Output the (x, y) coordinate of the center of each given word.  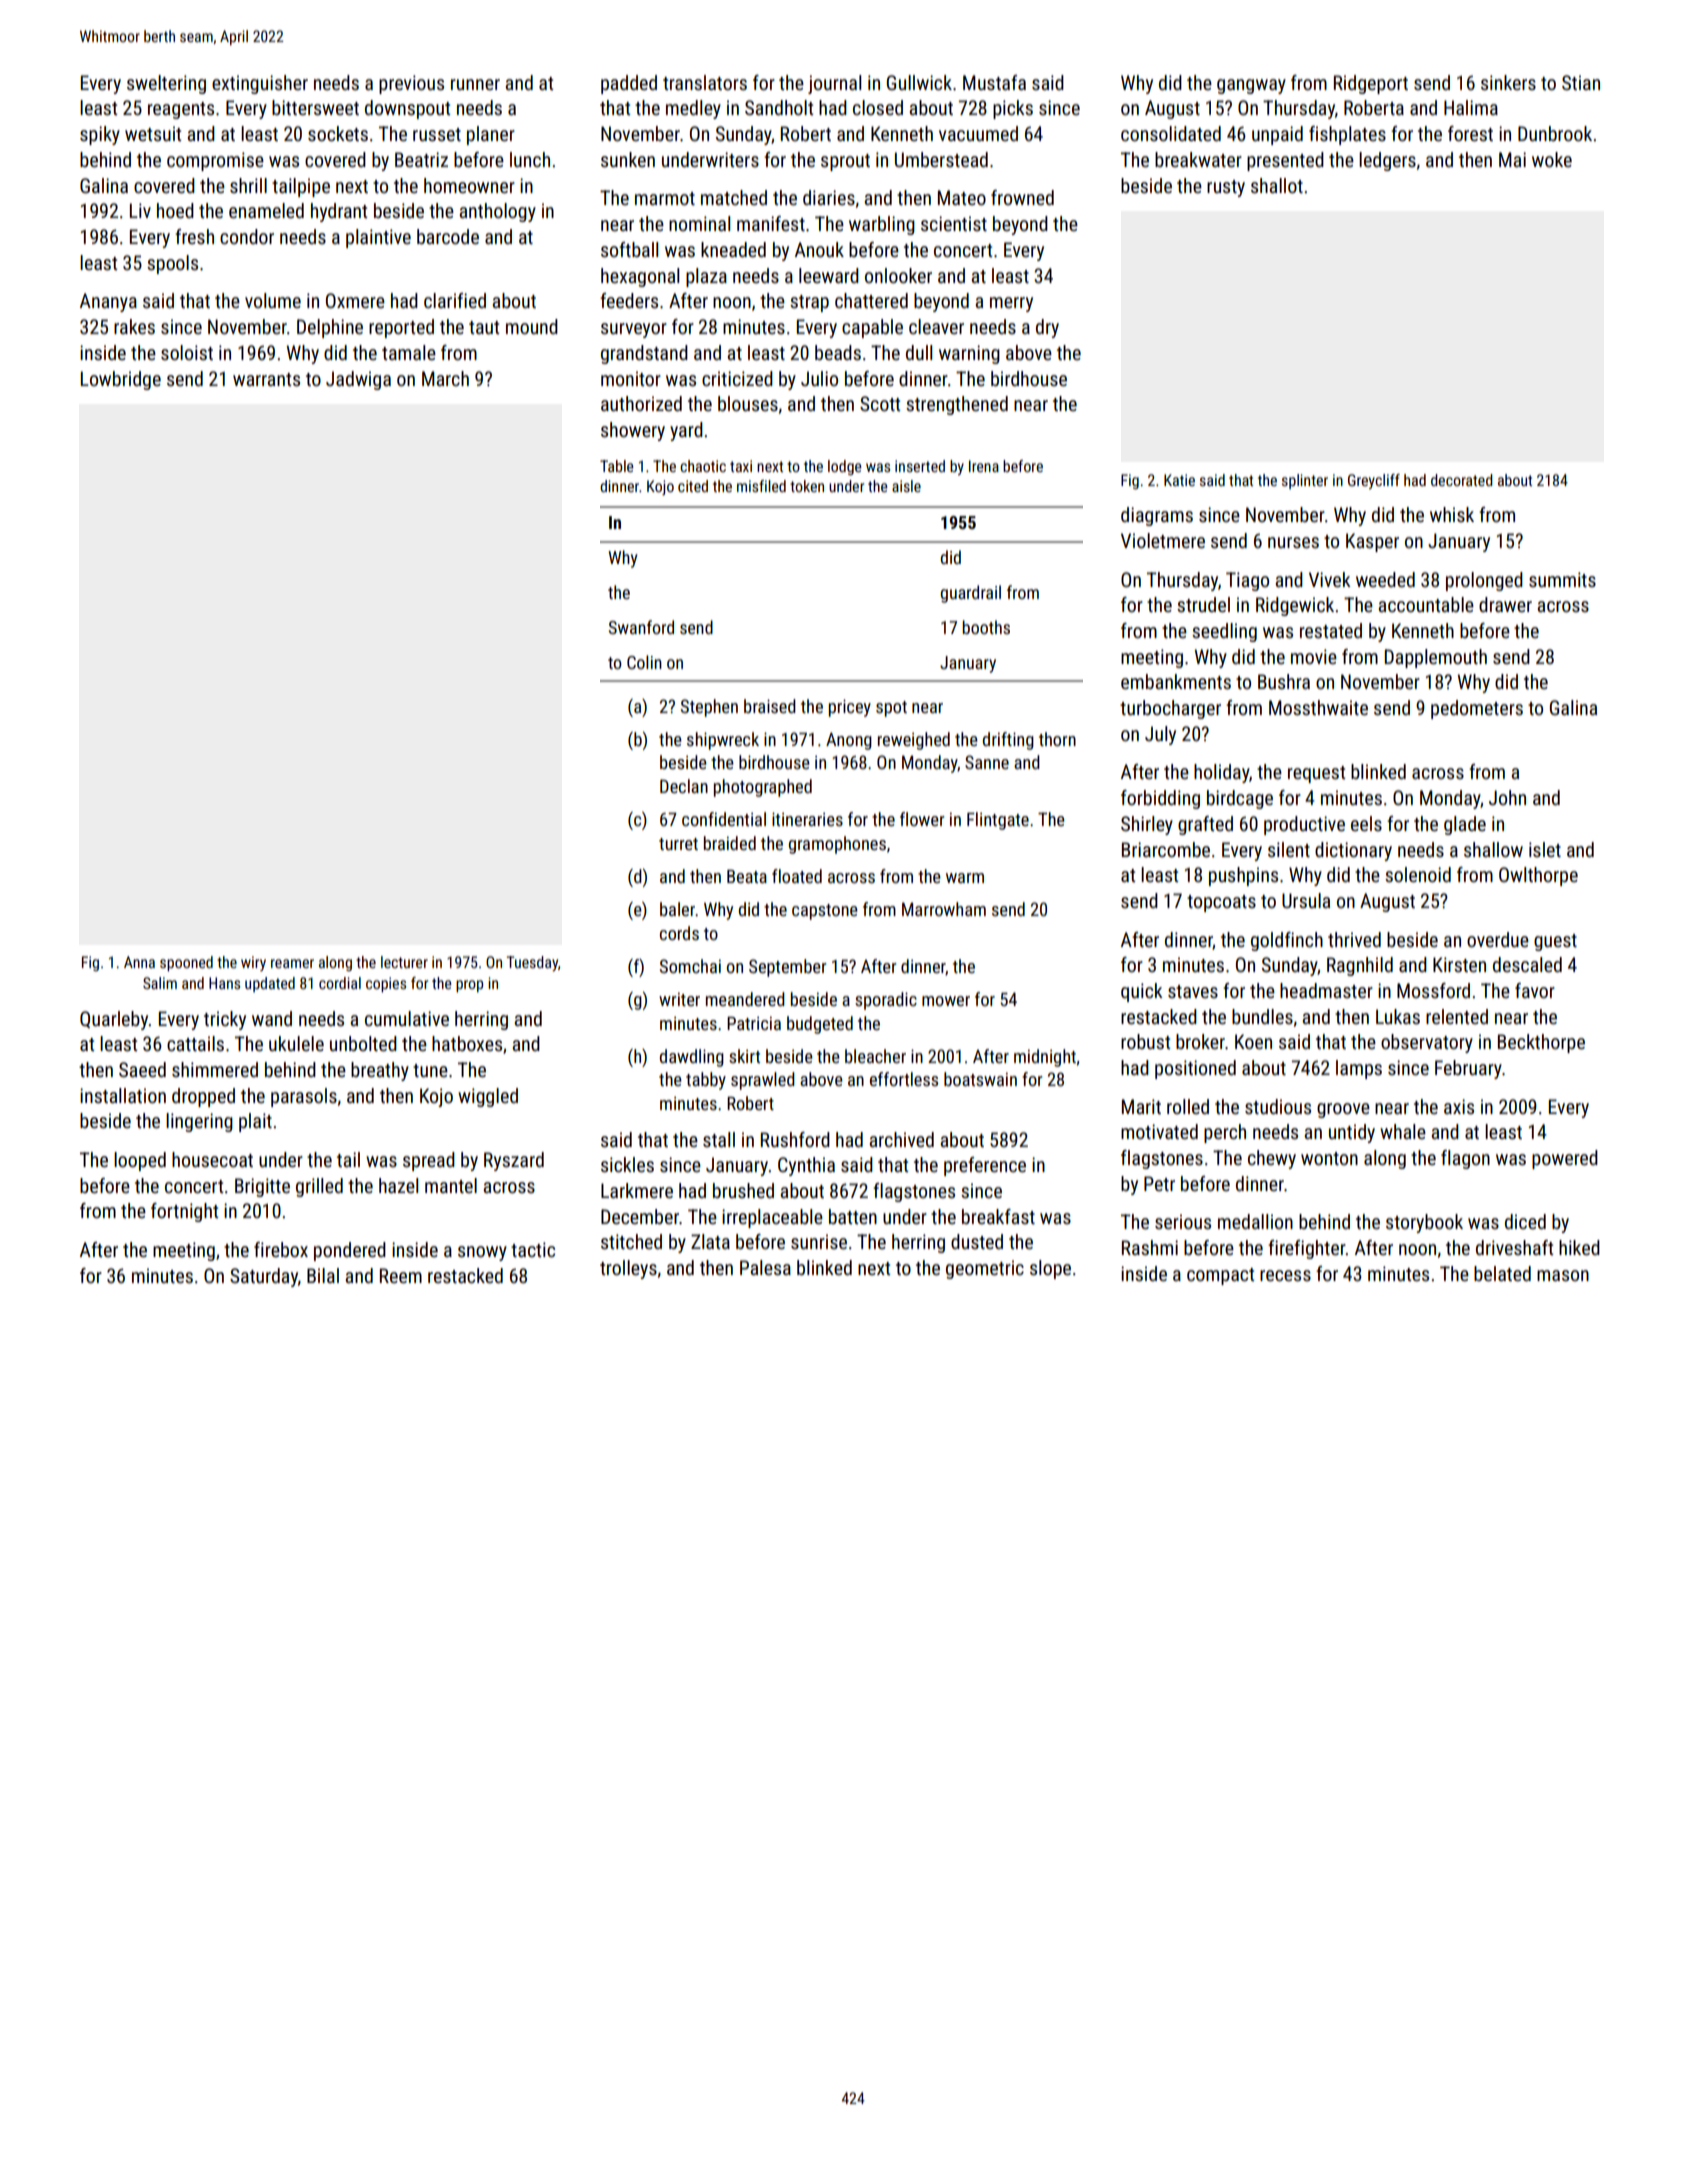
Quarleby (114, 1020)
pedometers (1477, 709)
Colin (644, 662)
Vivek (1330, 579)
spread (429, 1161)
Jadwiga (358, 380)
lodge (845, 467)
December (640, 1216)
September (787, 968)
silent (1289, 849)
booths (986, 627)
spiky (100, 135)
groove (1343, 1110)
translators (705, 82)
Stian (1581, 82)
